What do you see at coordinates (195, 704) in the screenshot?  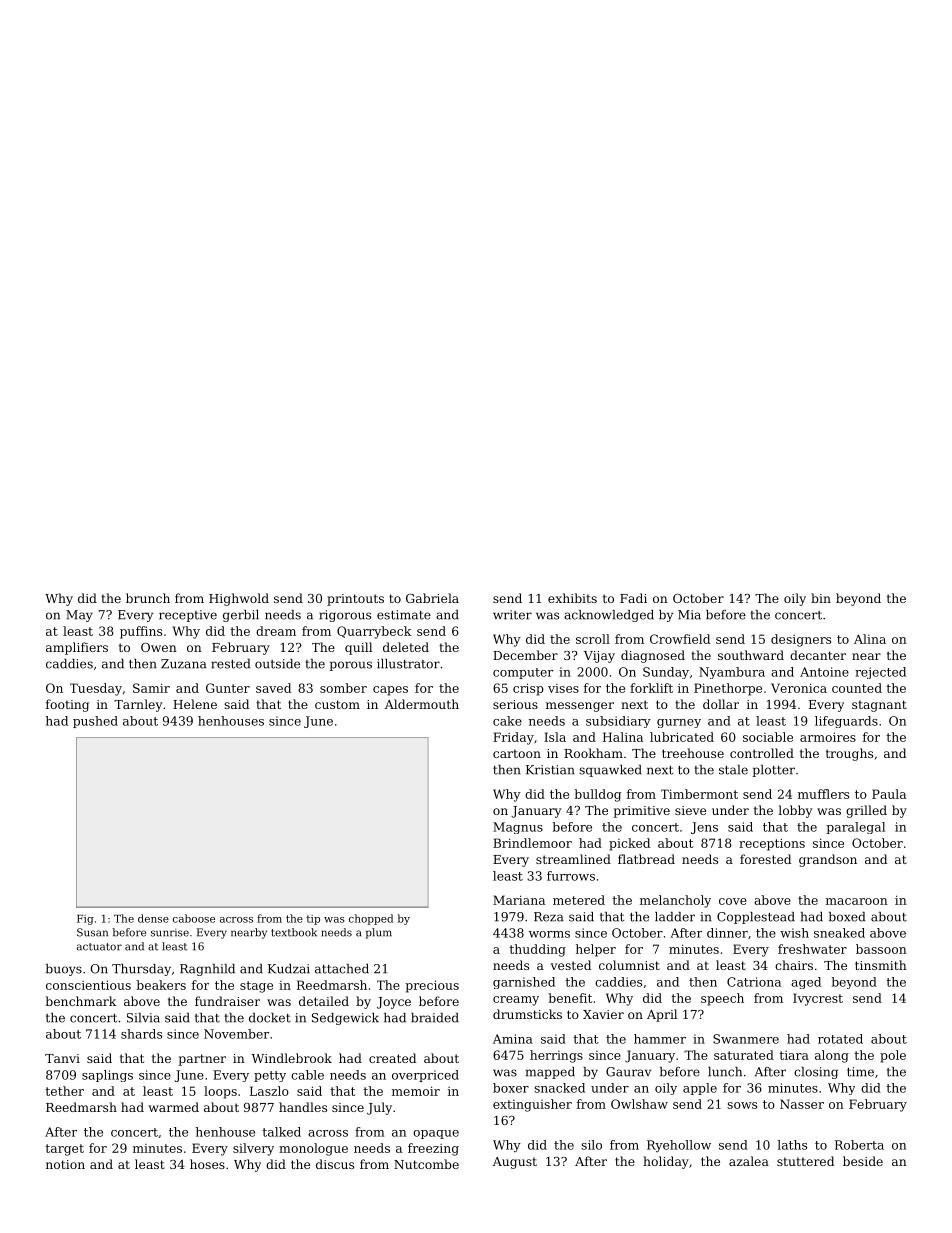 I see `Helene` at bounding box center [195, 704].
